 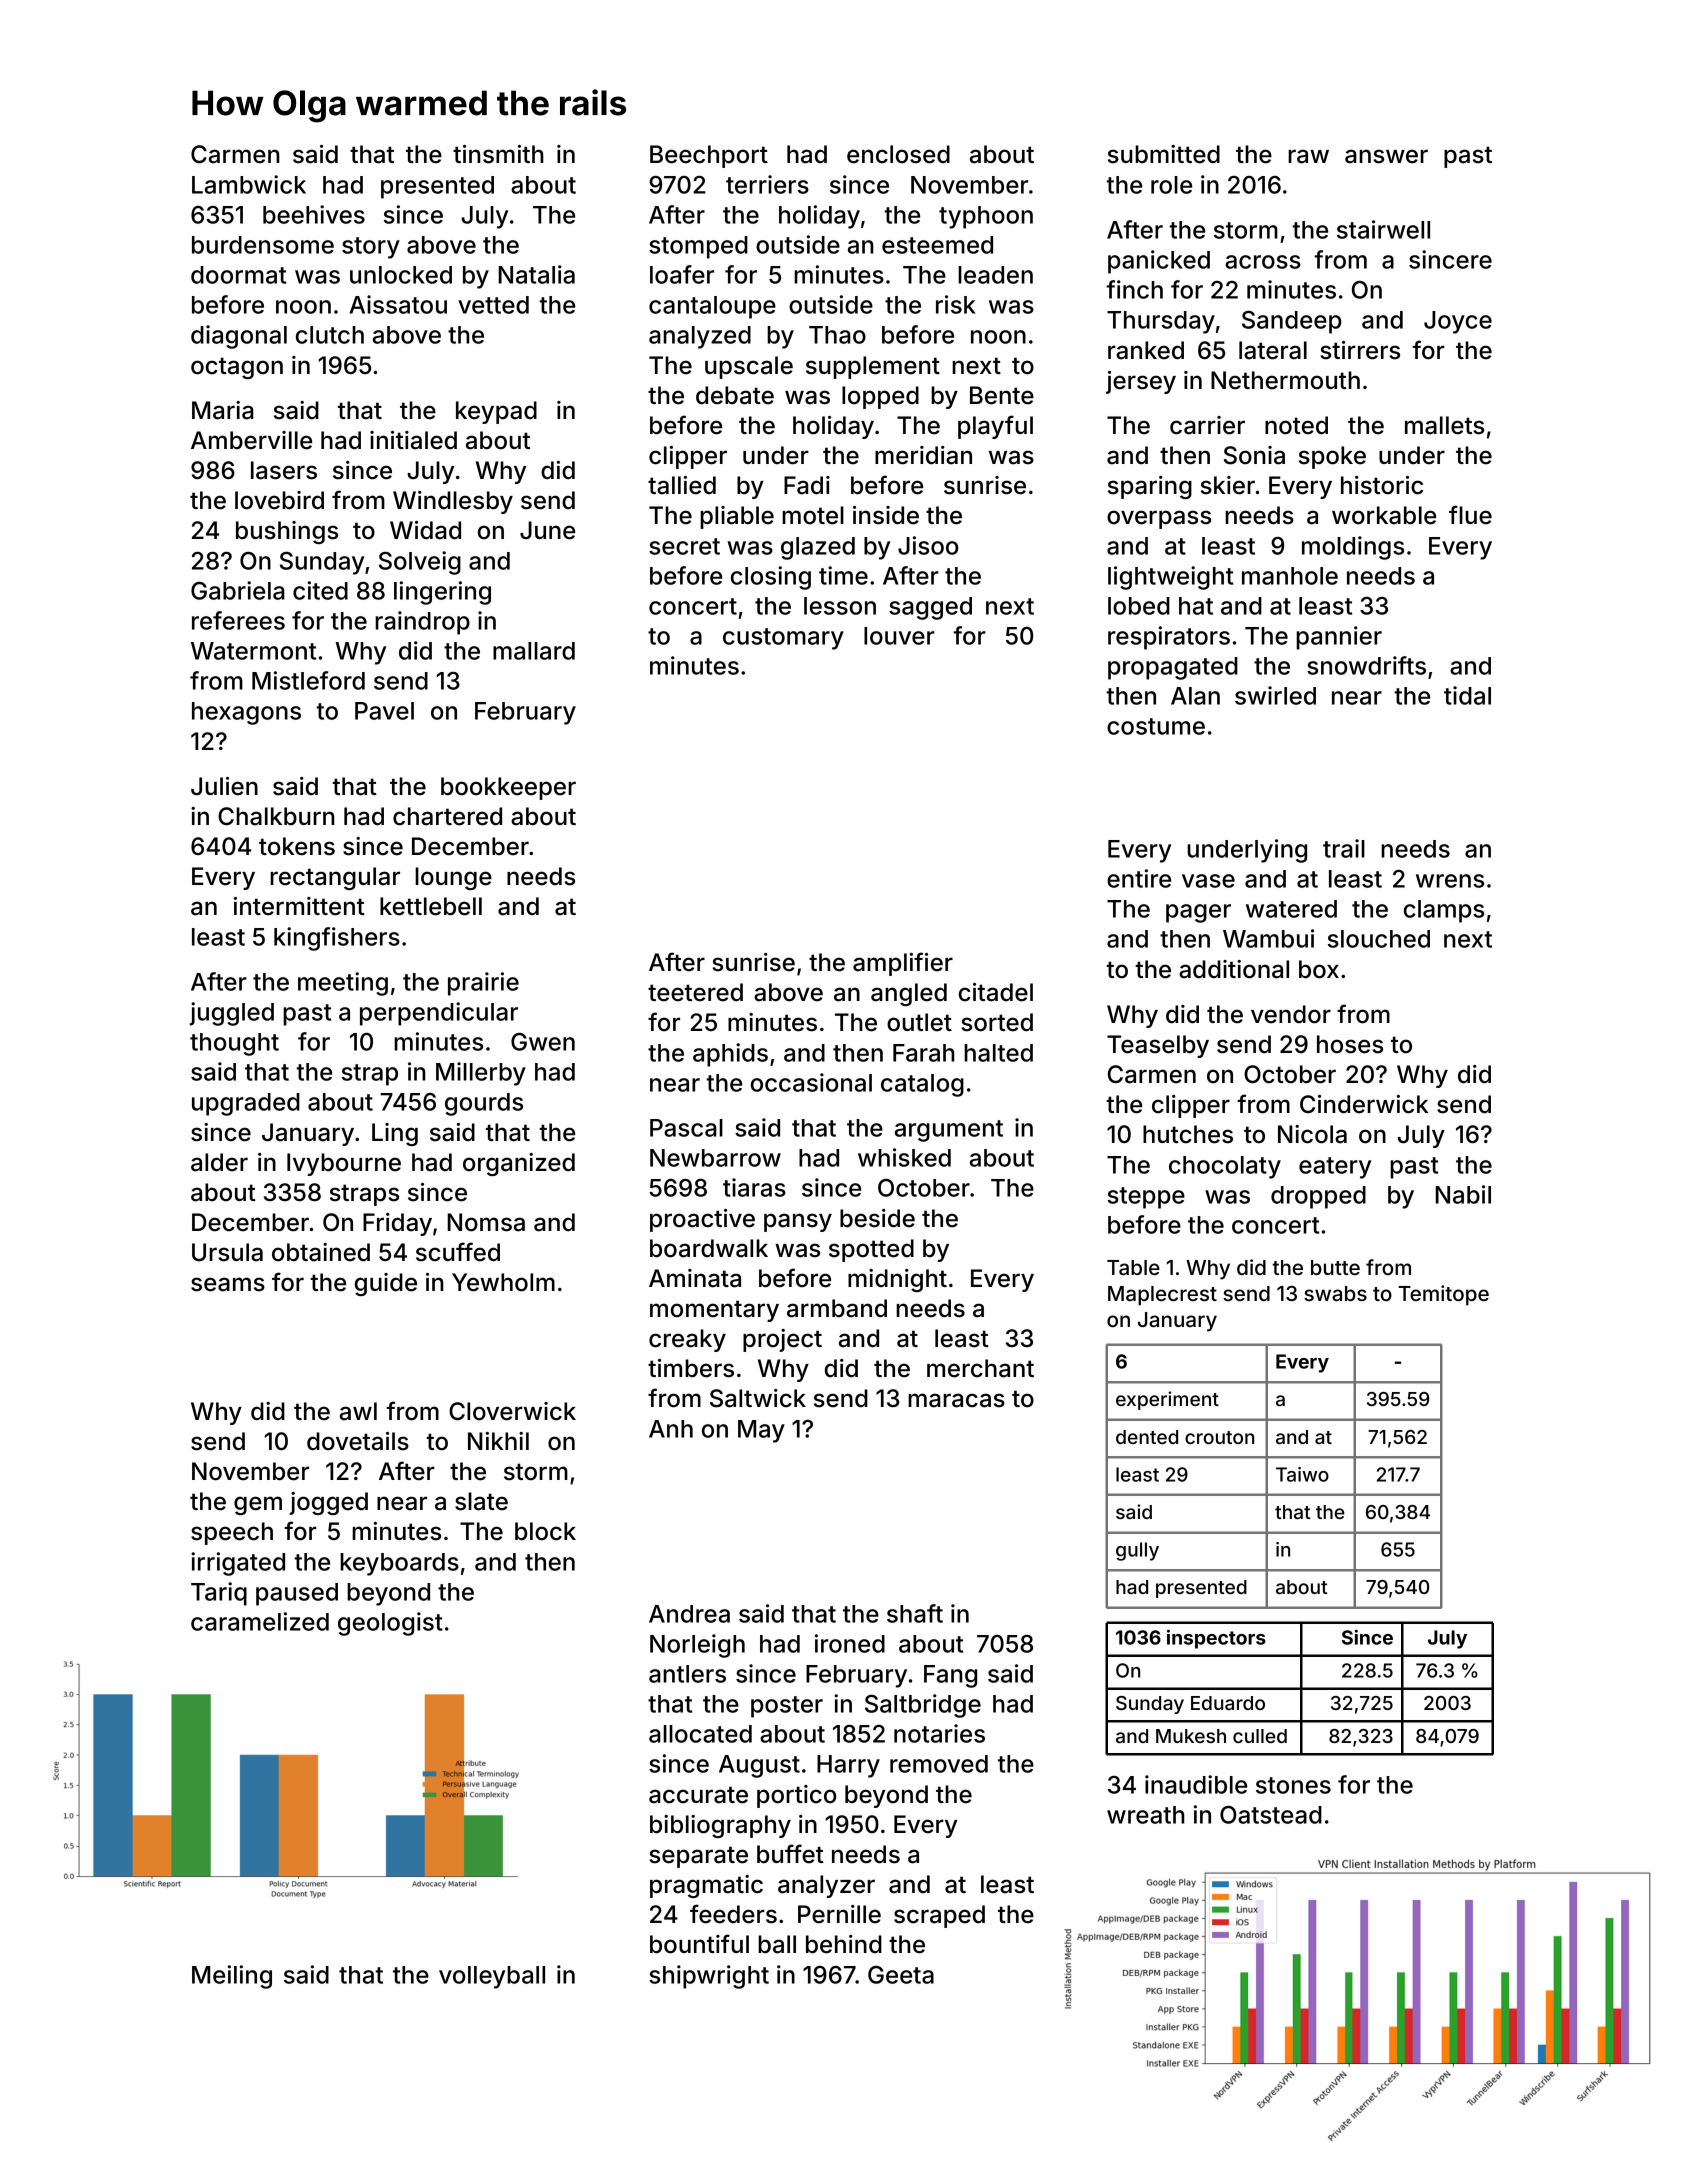 What do you see at coordinates (949, 1131) in the screenshot?
I see `argument` at bounding box center [949, 1131].
